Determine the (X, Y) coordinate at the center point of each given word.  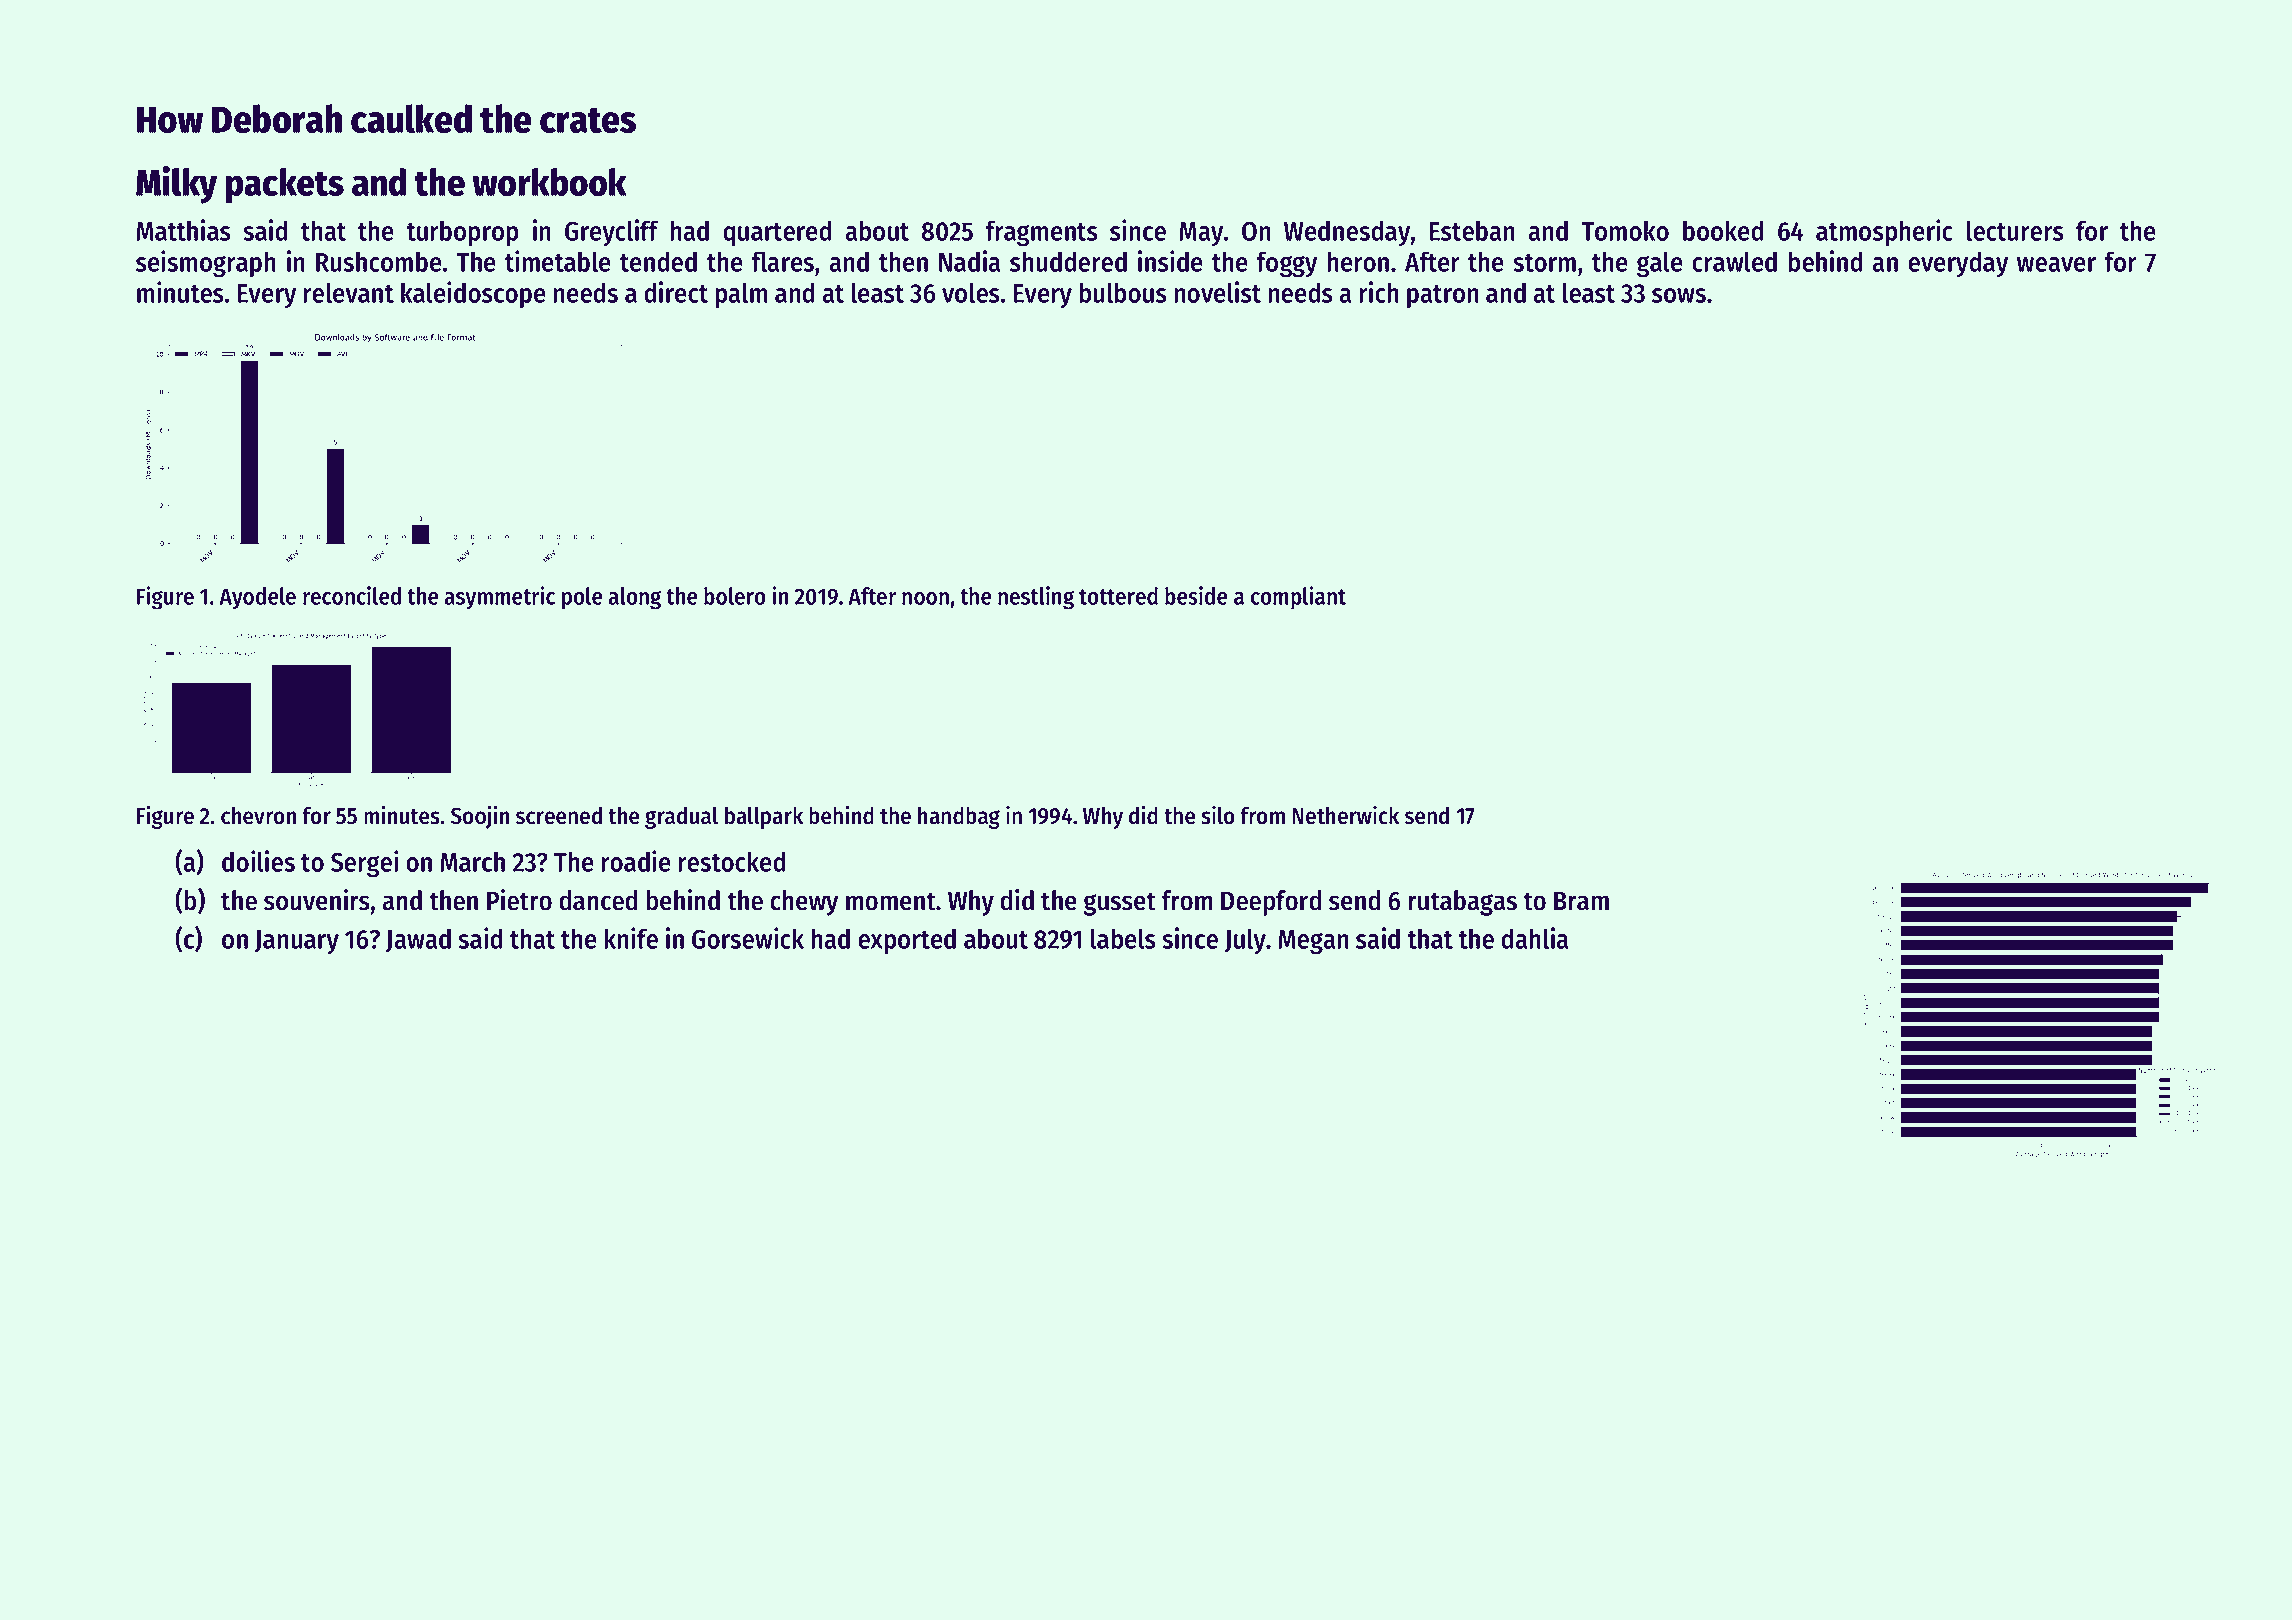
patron (1443, 296)
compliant (1298, 598)
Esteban (1472, 230)
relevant (348, 292)
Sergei (365, 864)
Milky (176, 185)
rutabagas (1462, 903)
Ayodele (257, 598)
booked (1723, 230)
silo (1218, 815)
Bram (1581, 901)
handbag (959, 817)
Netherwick (1345, 815)
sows (1679, 295)
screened (559, 815)
